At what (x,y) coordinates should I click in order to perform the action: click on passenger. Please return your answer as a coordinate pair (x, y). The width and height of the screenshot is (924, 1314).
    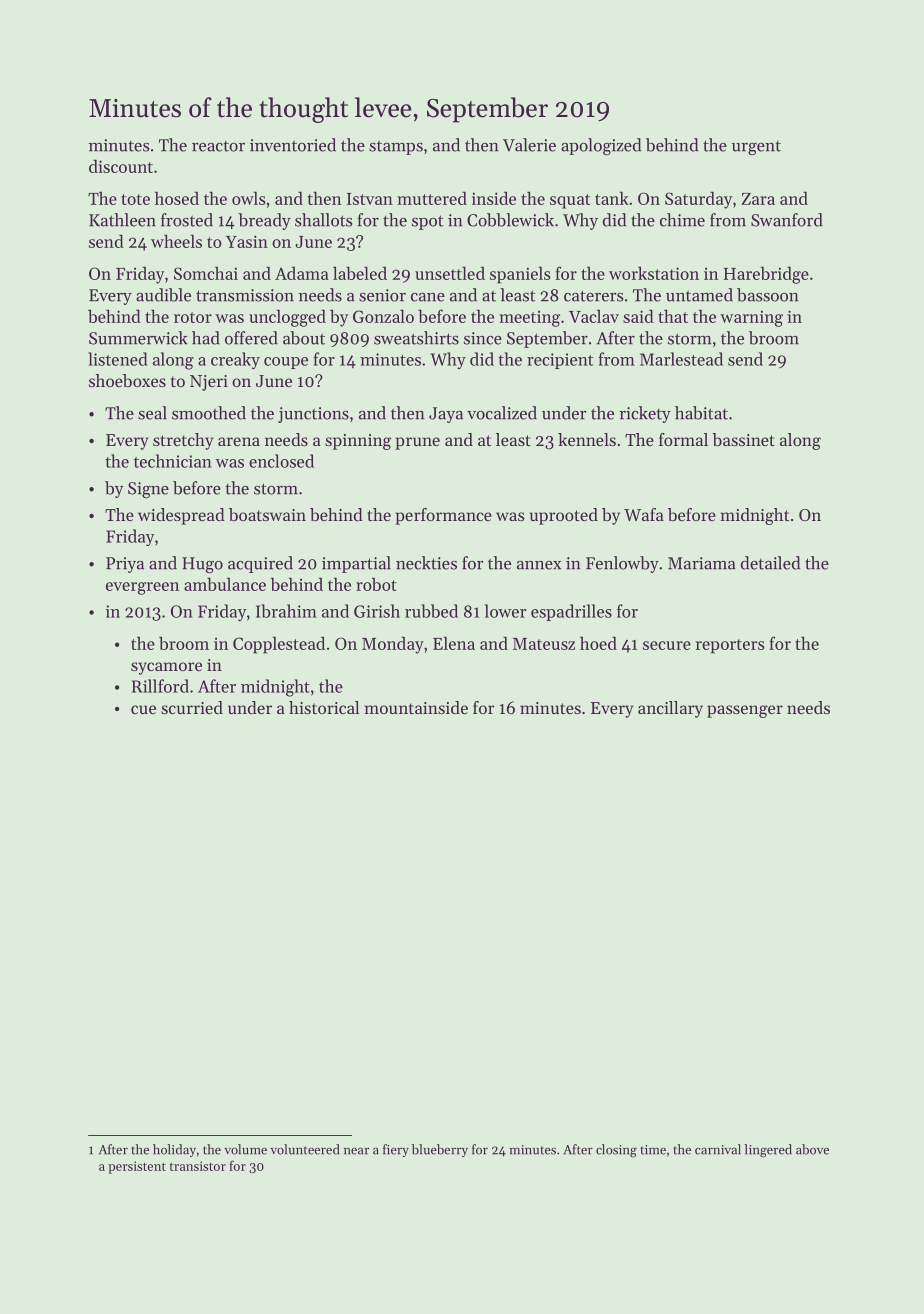
    Looking at the image, I should click on (745, 711).
